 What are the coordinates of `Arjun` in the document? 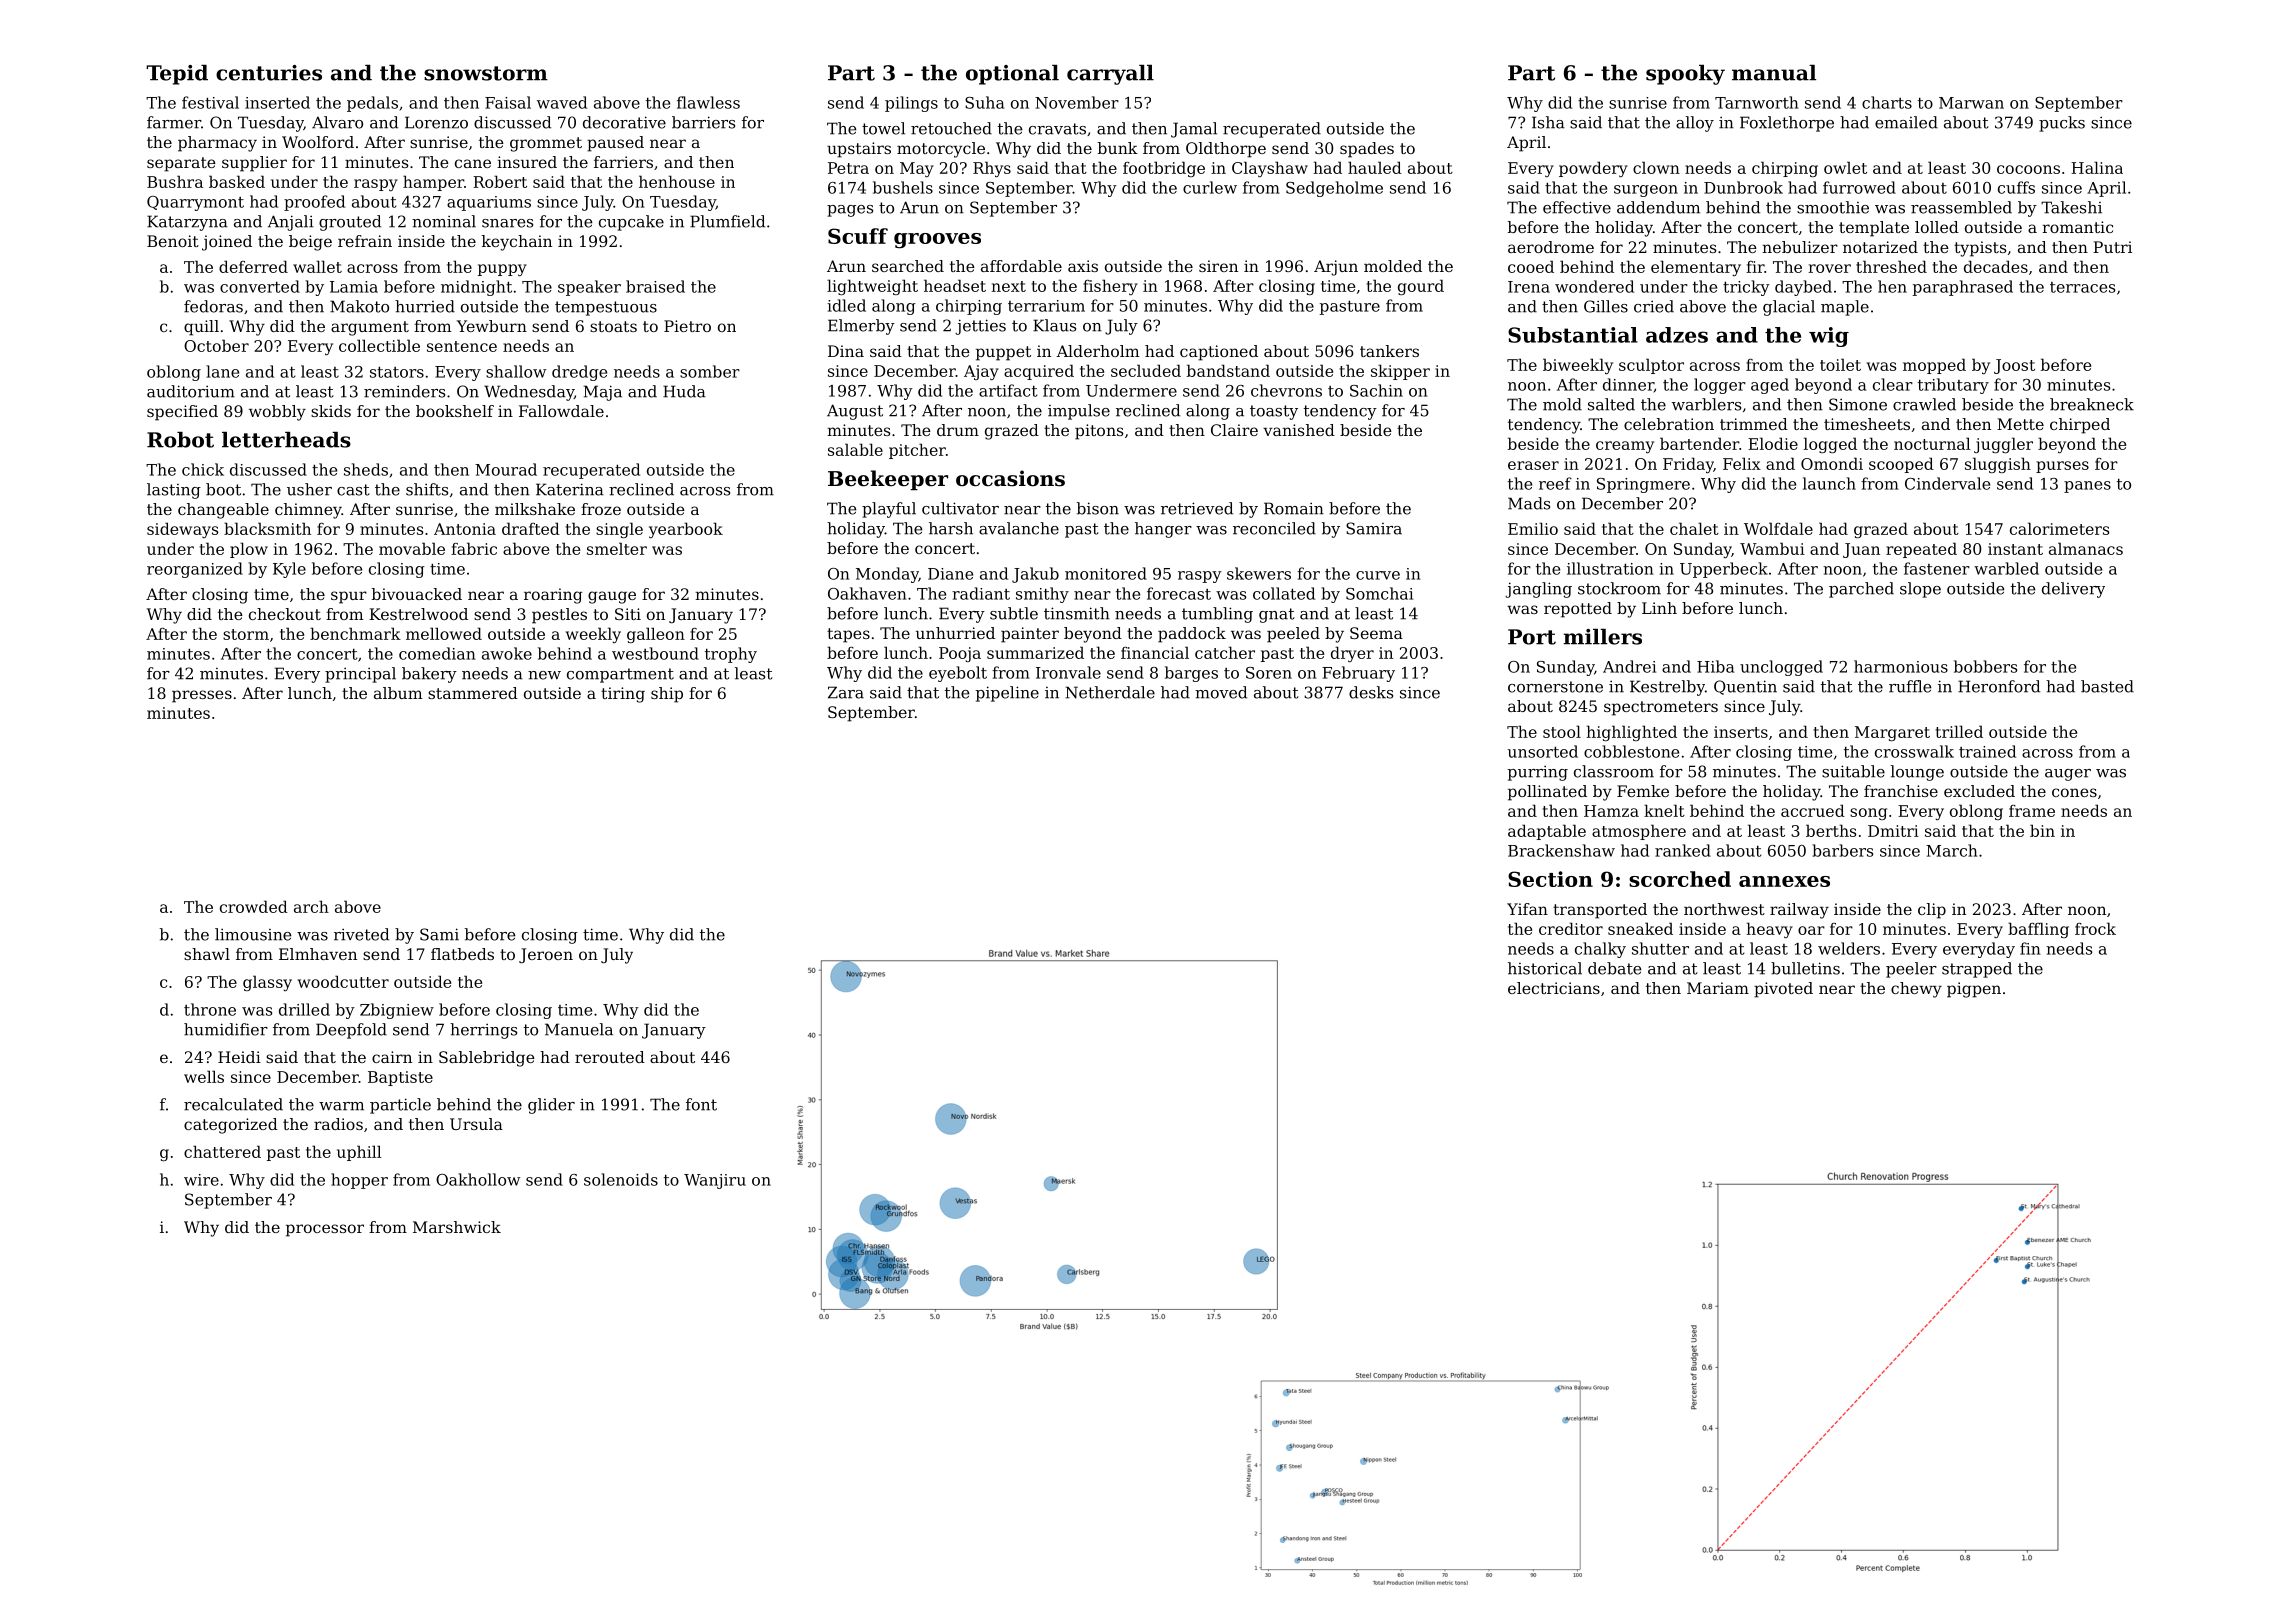 It's located at (1336, 268).
